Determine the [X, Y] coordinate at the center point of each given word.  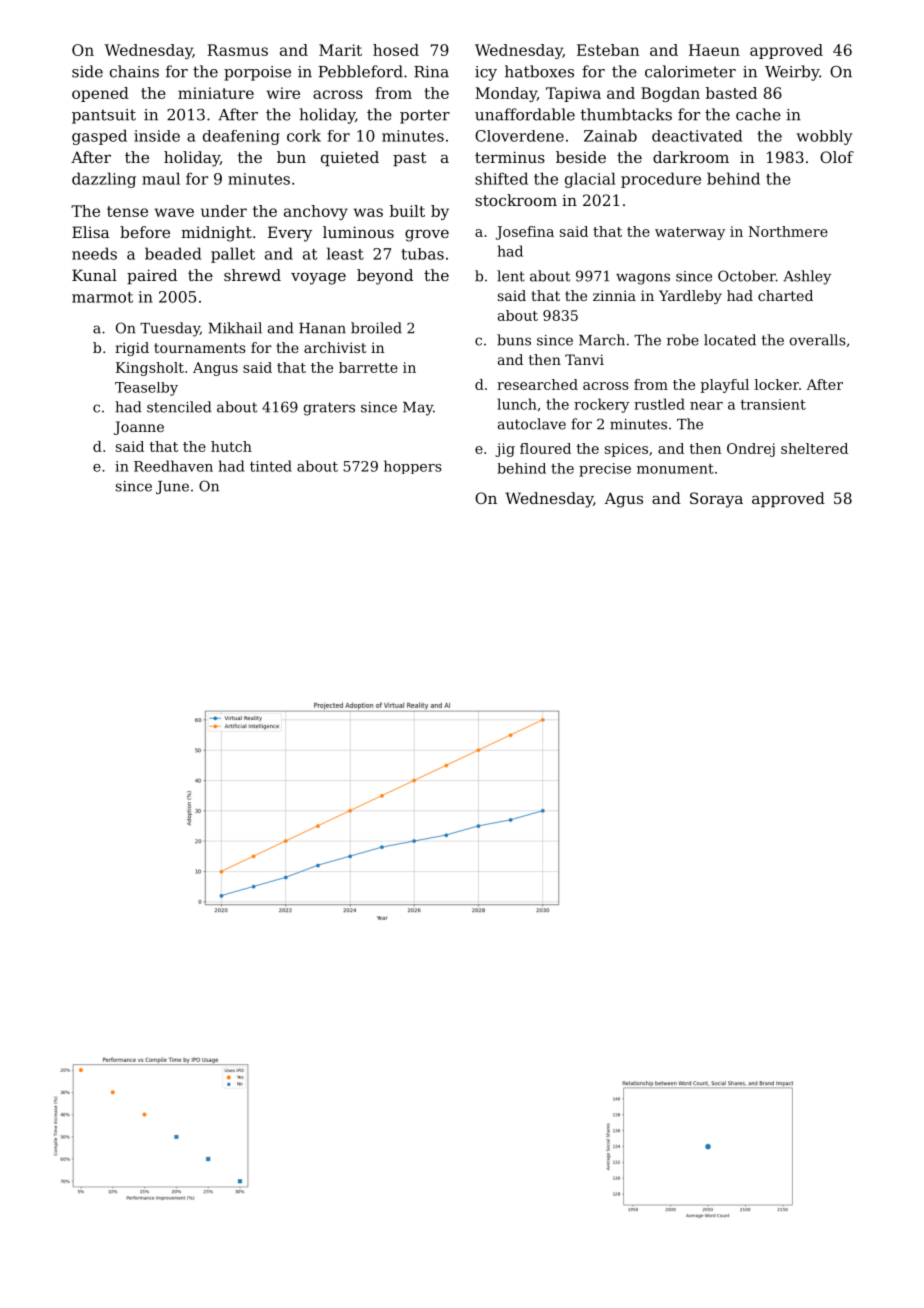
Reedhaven [173, 466]
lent [511, 276]
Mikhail [235, 328]
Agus [623, 500]
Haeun [714, 50]
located [730, 340]
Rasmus [237, 50]
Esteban [608, 50]
